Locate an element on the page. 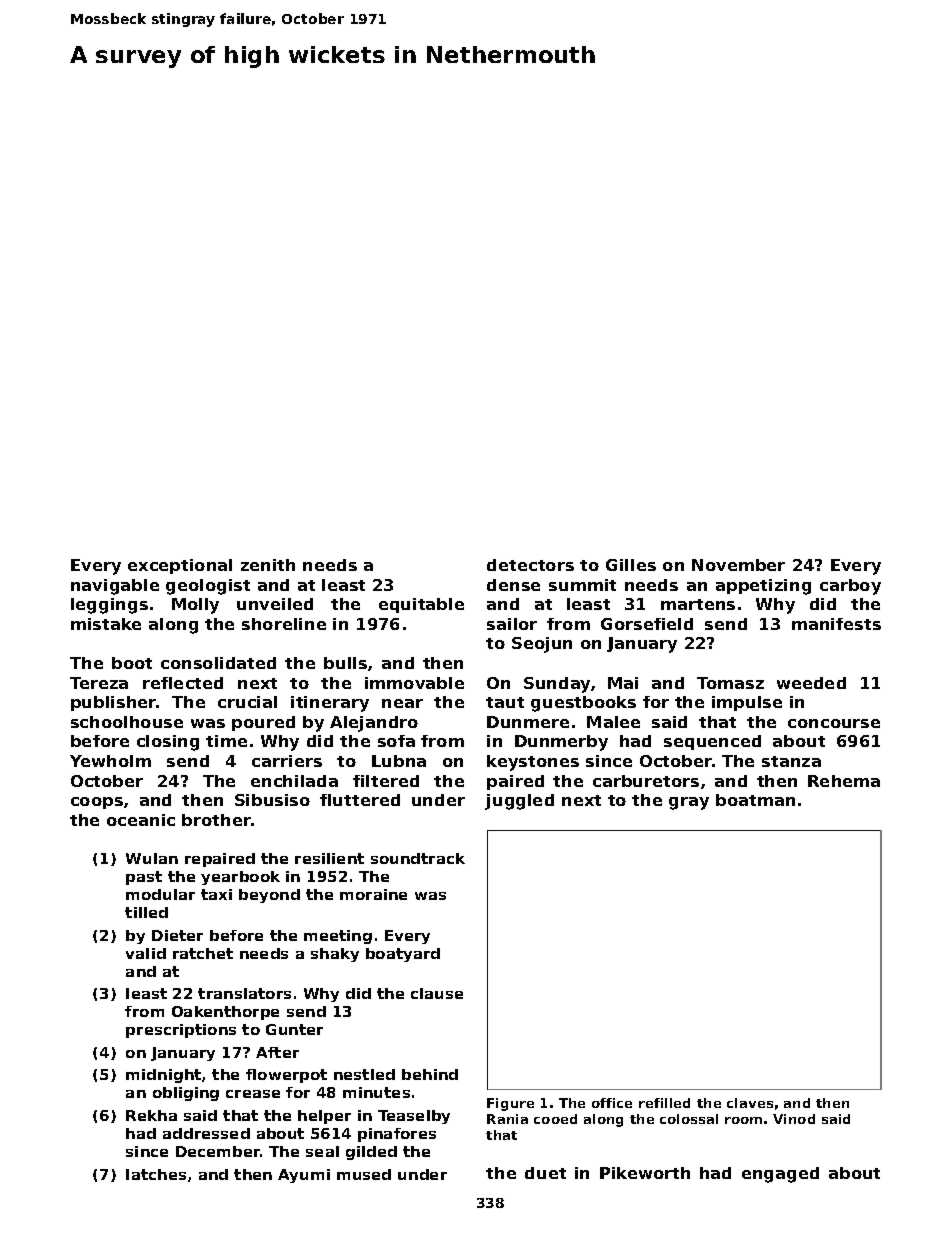 The height and width of the document is (1233, 952). November is located at coordinates (738, 565).
